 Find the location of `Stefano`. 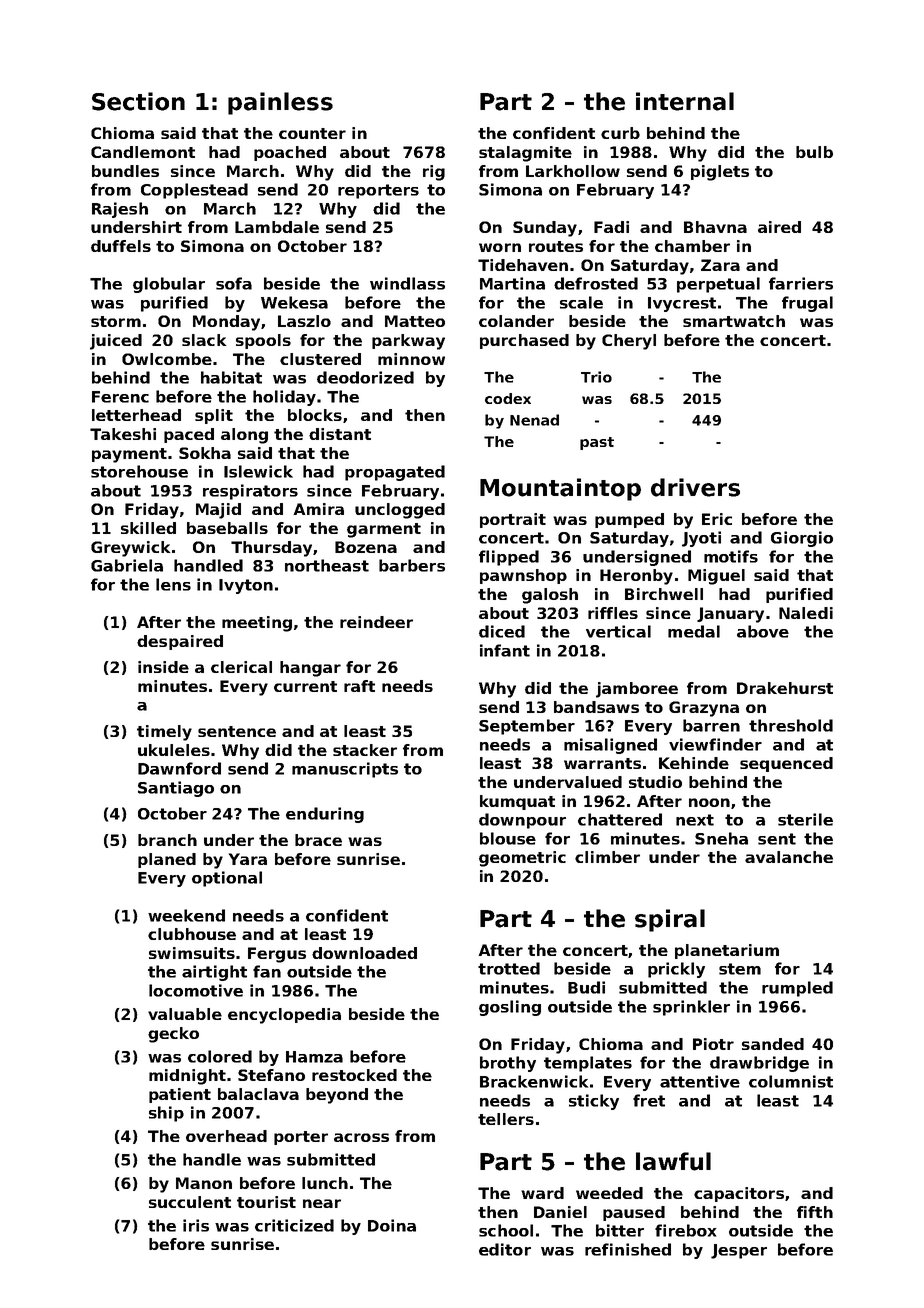

Stefano is located at coordinates (271, 1075).
